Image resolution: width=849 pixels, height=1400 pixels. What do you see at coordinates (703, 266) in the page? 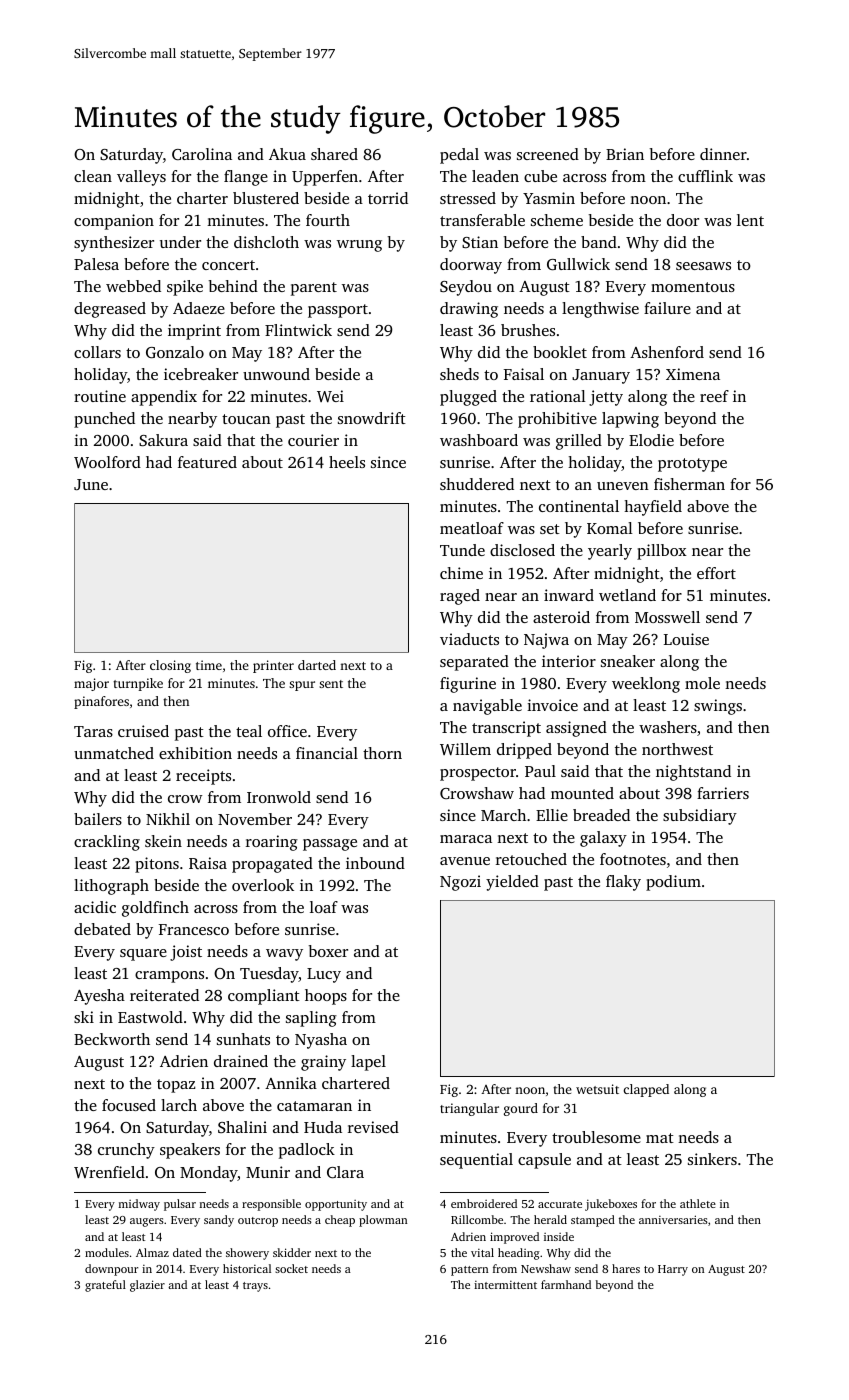
I see `seesaws` at bounding box center [703, 266].
